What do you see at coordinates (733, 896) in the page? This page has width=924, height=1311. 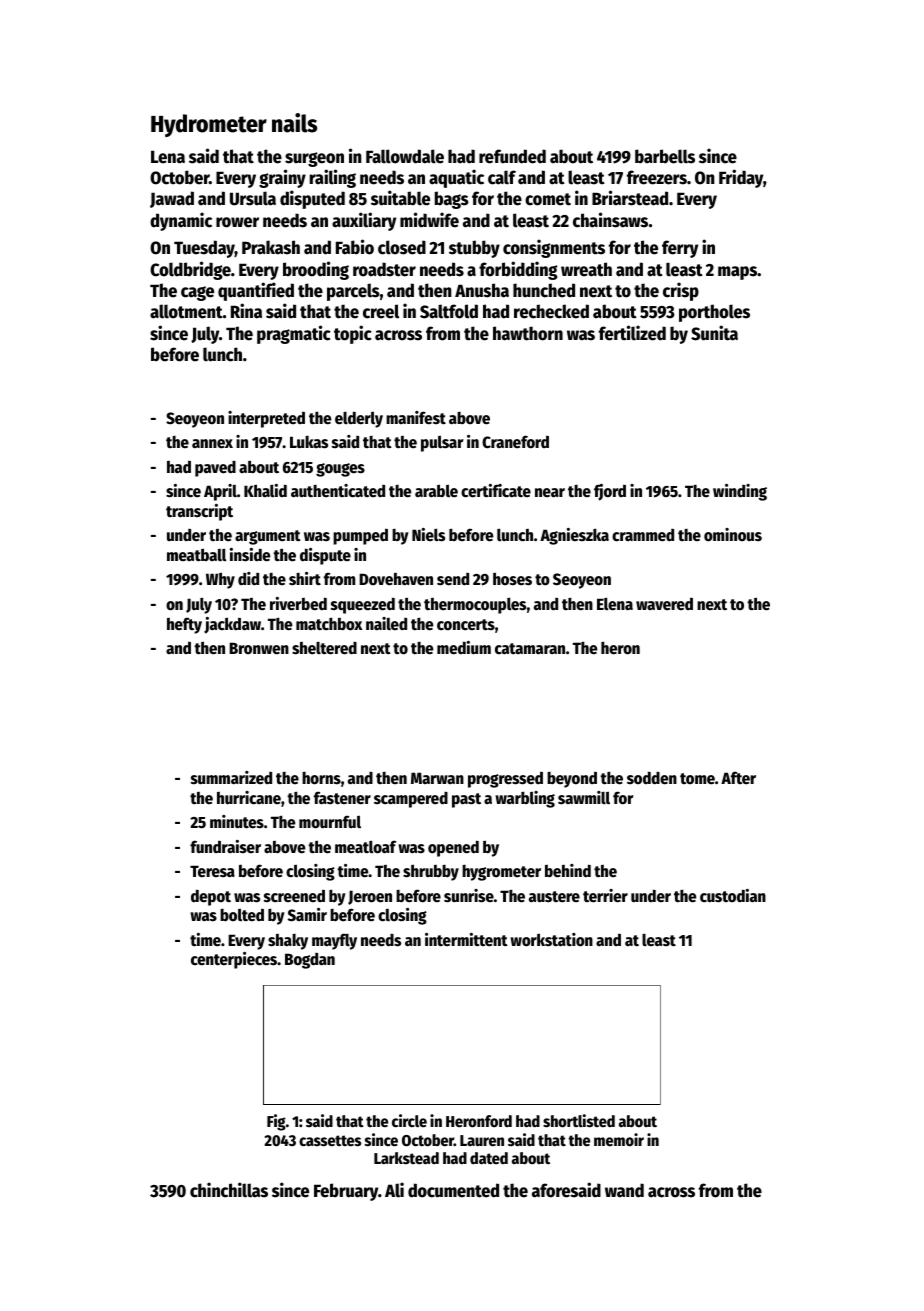 I see `custodian` at bounding box center [733, 896].
